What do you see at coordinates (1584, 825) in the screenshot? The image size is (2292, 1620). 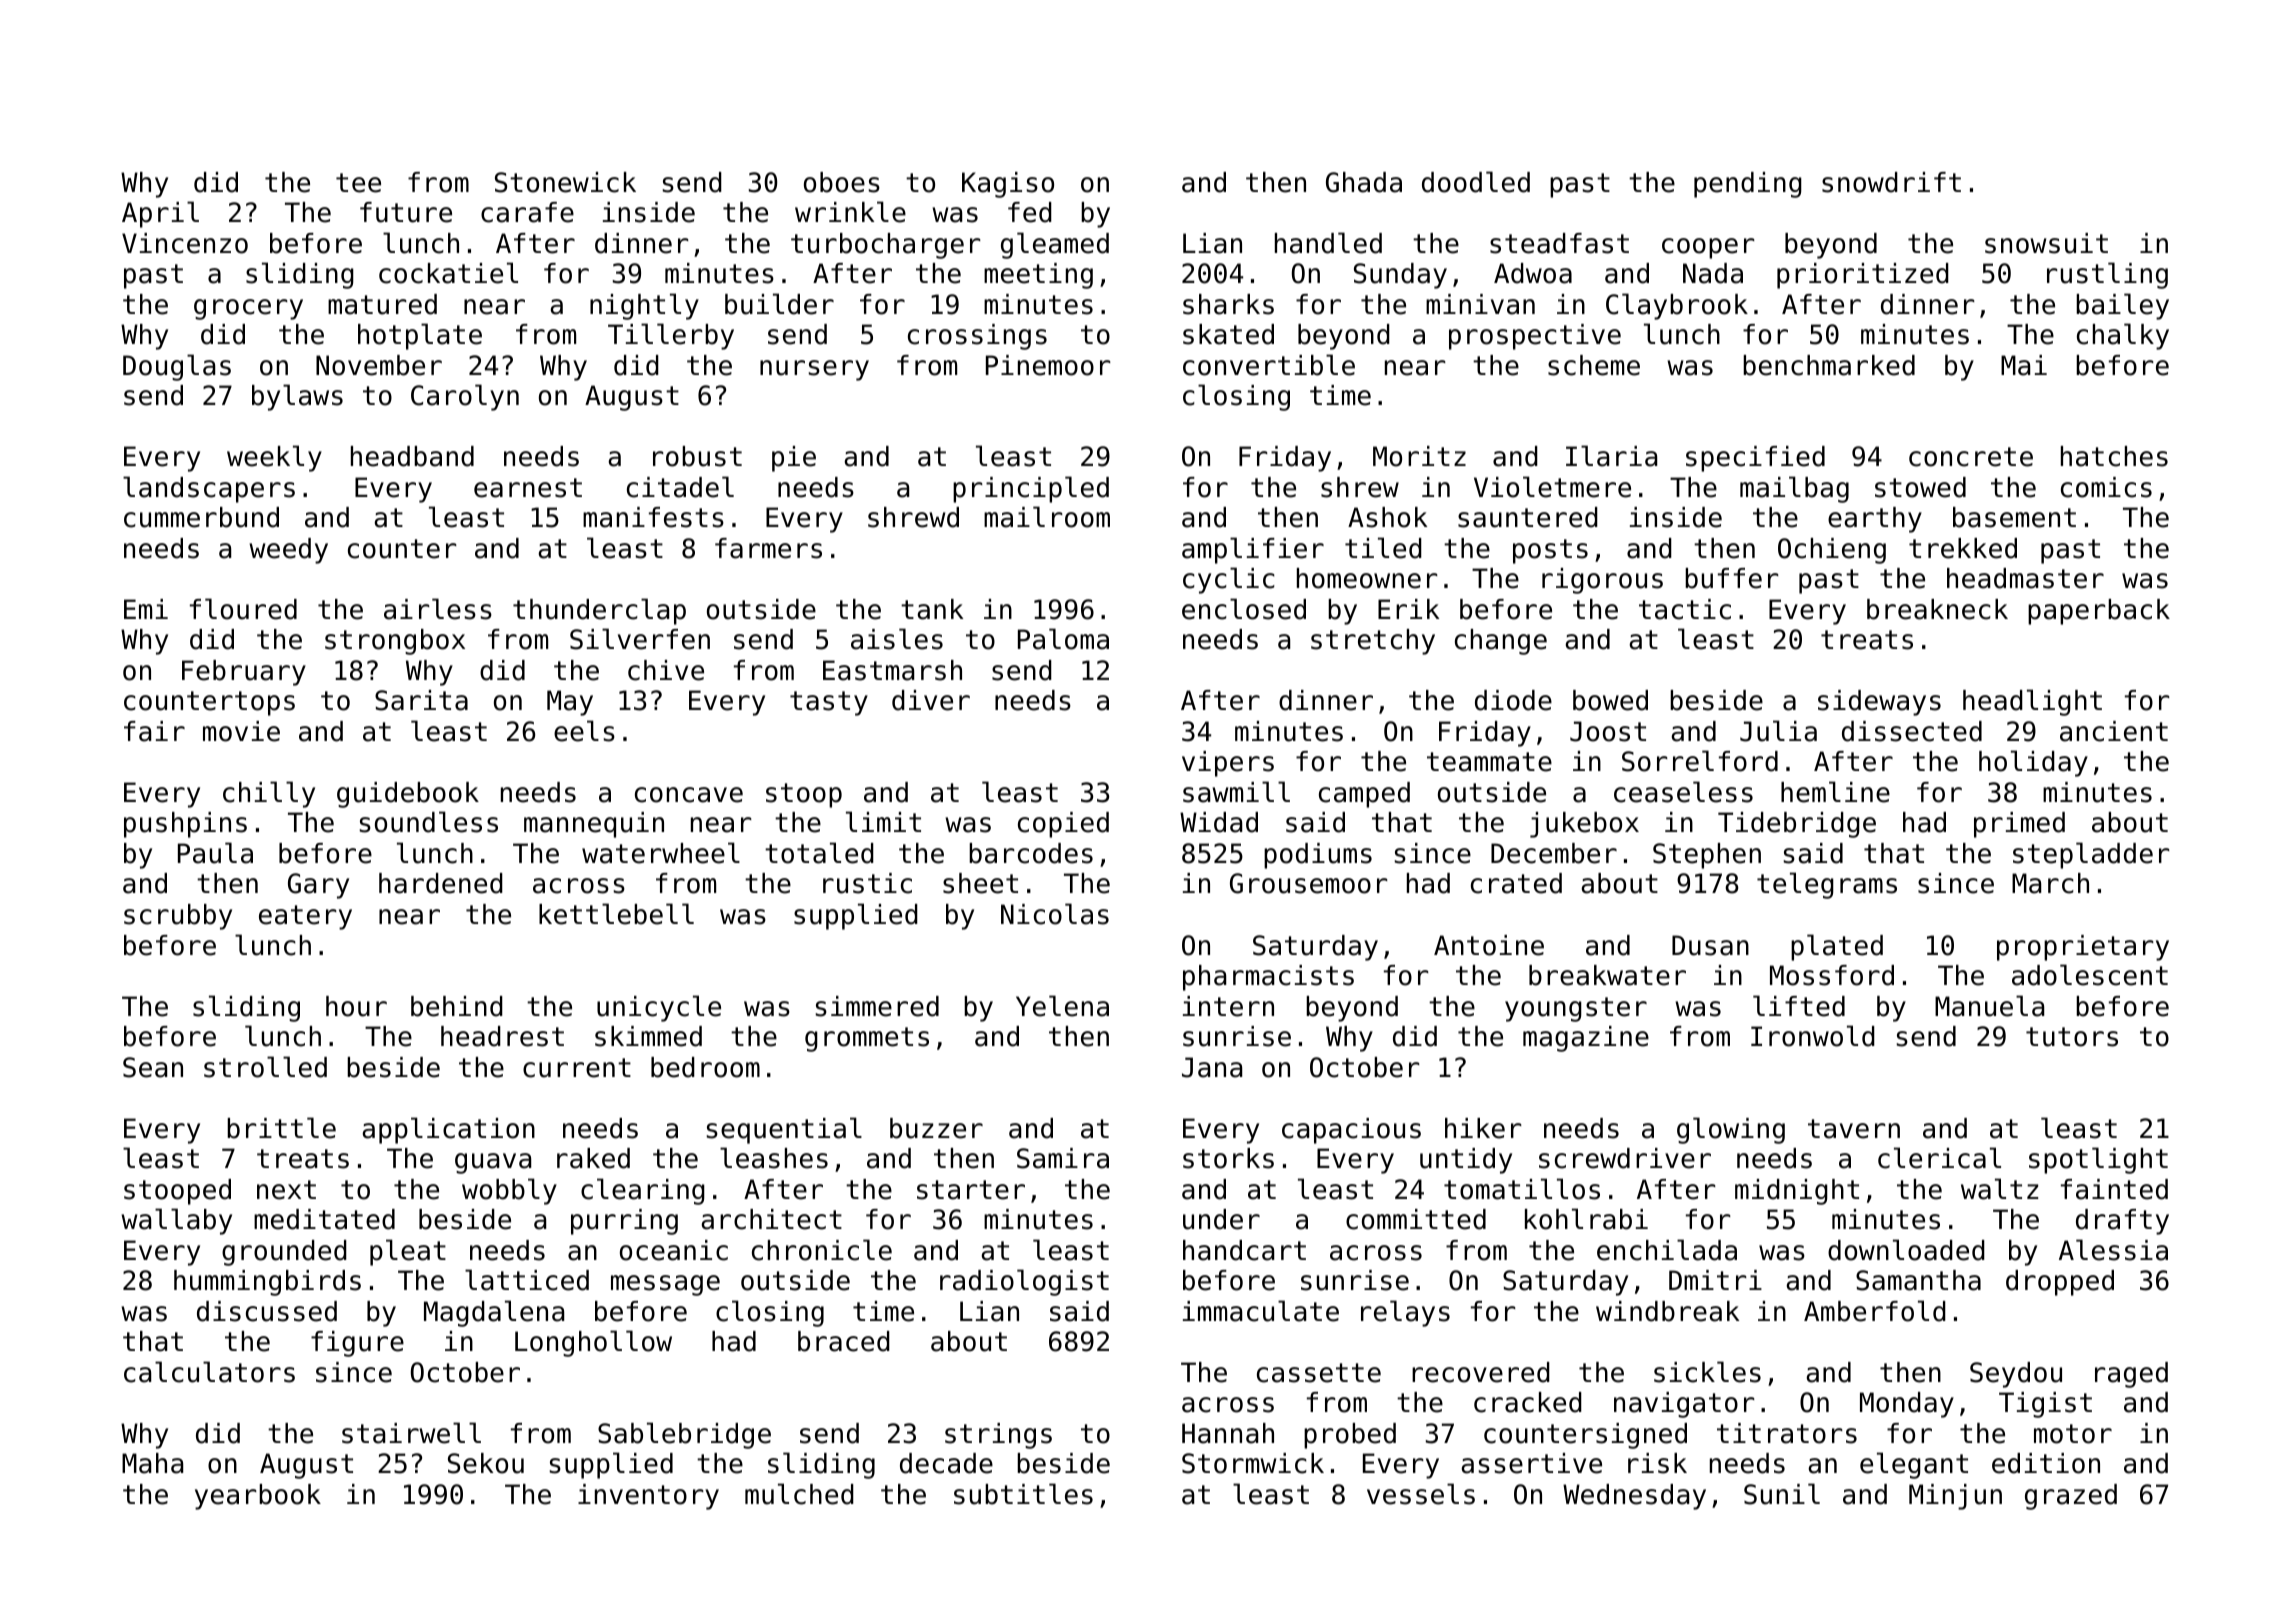 I see `jukebox` at bounding box center [1584, 825].
